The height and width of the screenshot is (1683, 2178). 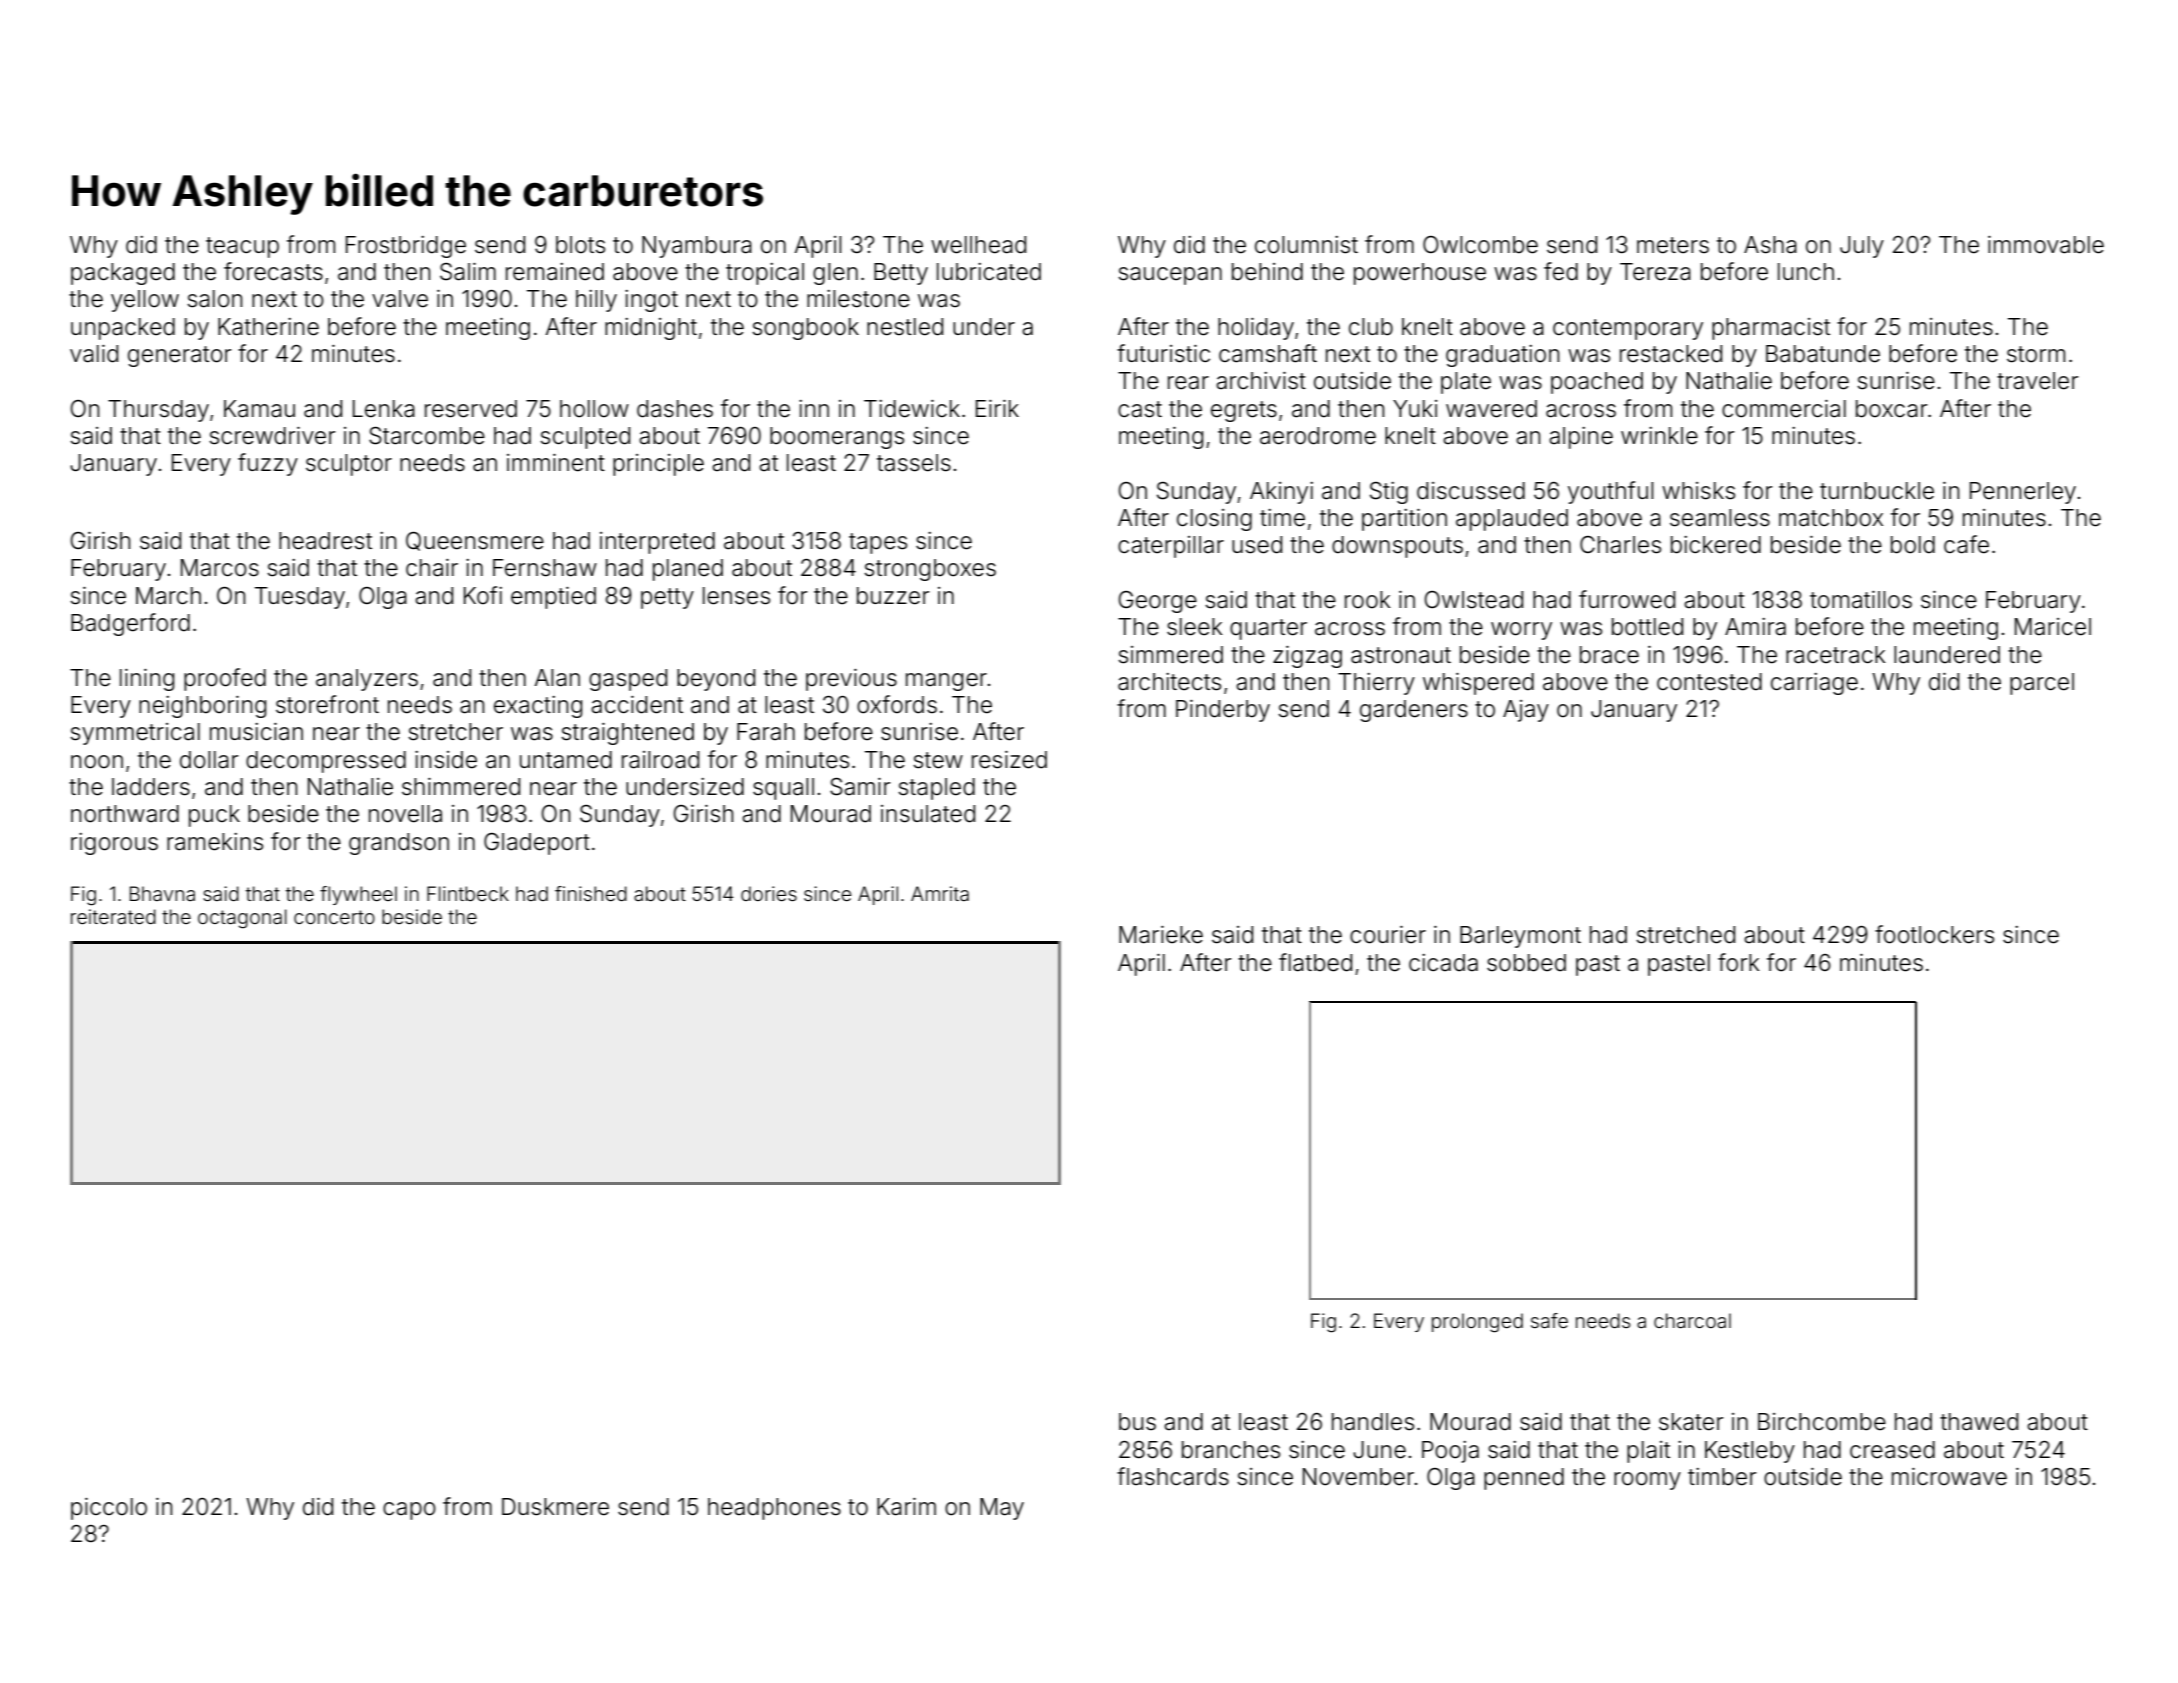 What do you see at coordinates (651, 301) in the screenshot?
I see `ingot` at bounding box center [651, 301].
